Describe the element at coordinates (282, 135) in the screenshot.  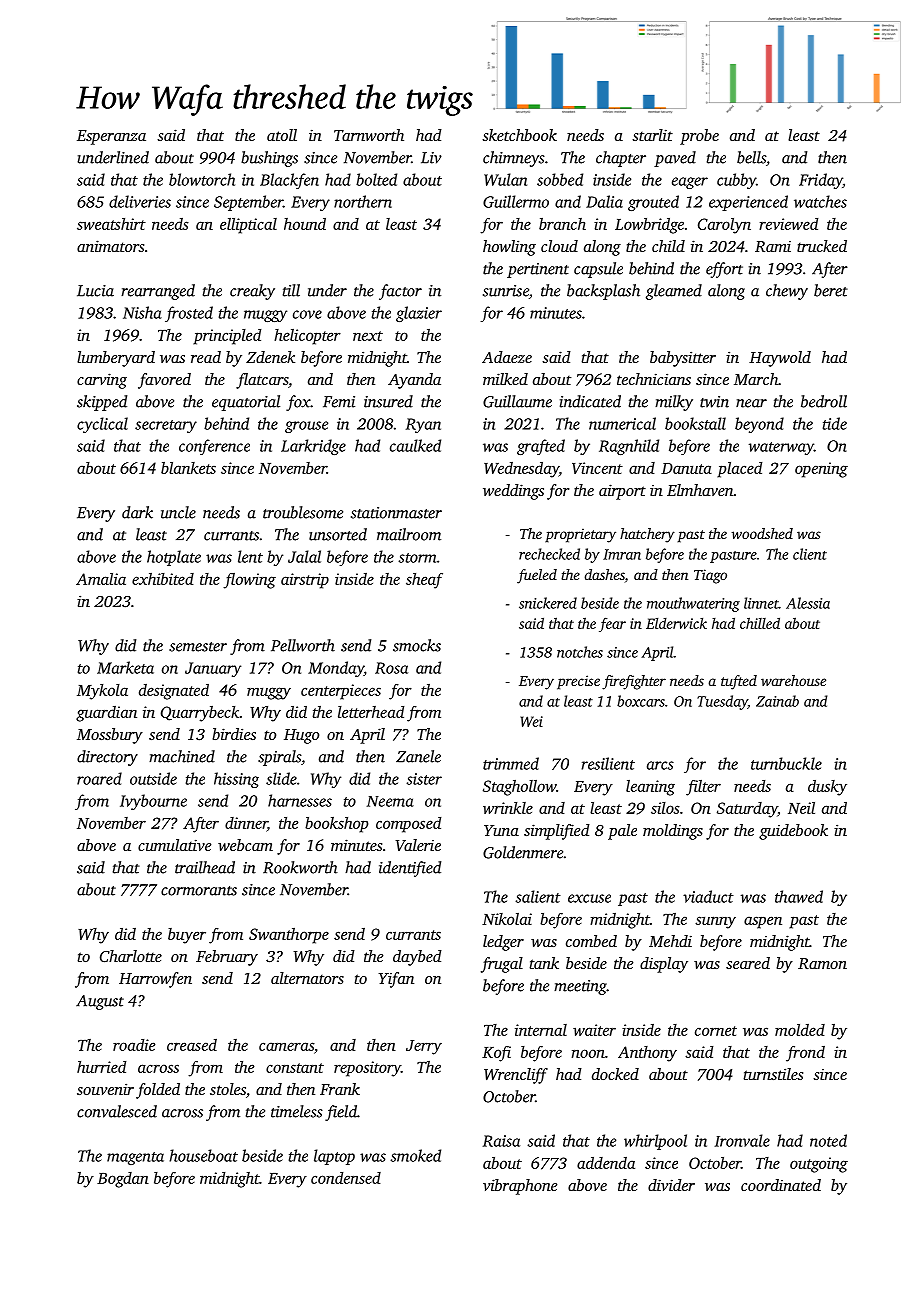
I see `atoll` at that location.
